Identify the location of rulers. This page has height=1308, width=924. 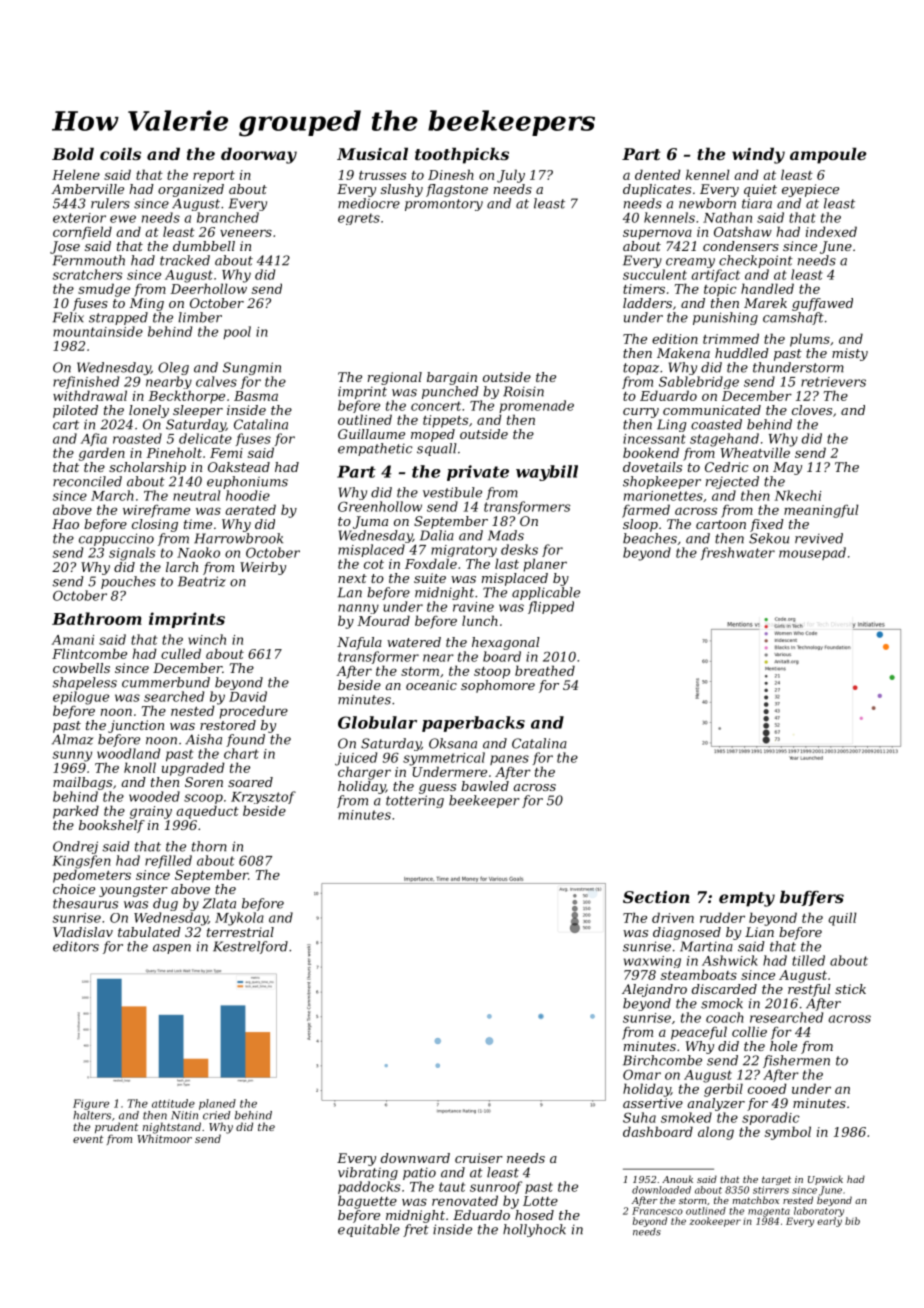
(110, 203).
